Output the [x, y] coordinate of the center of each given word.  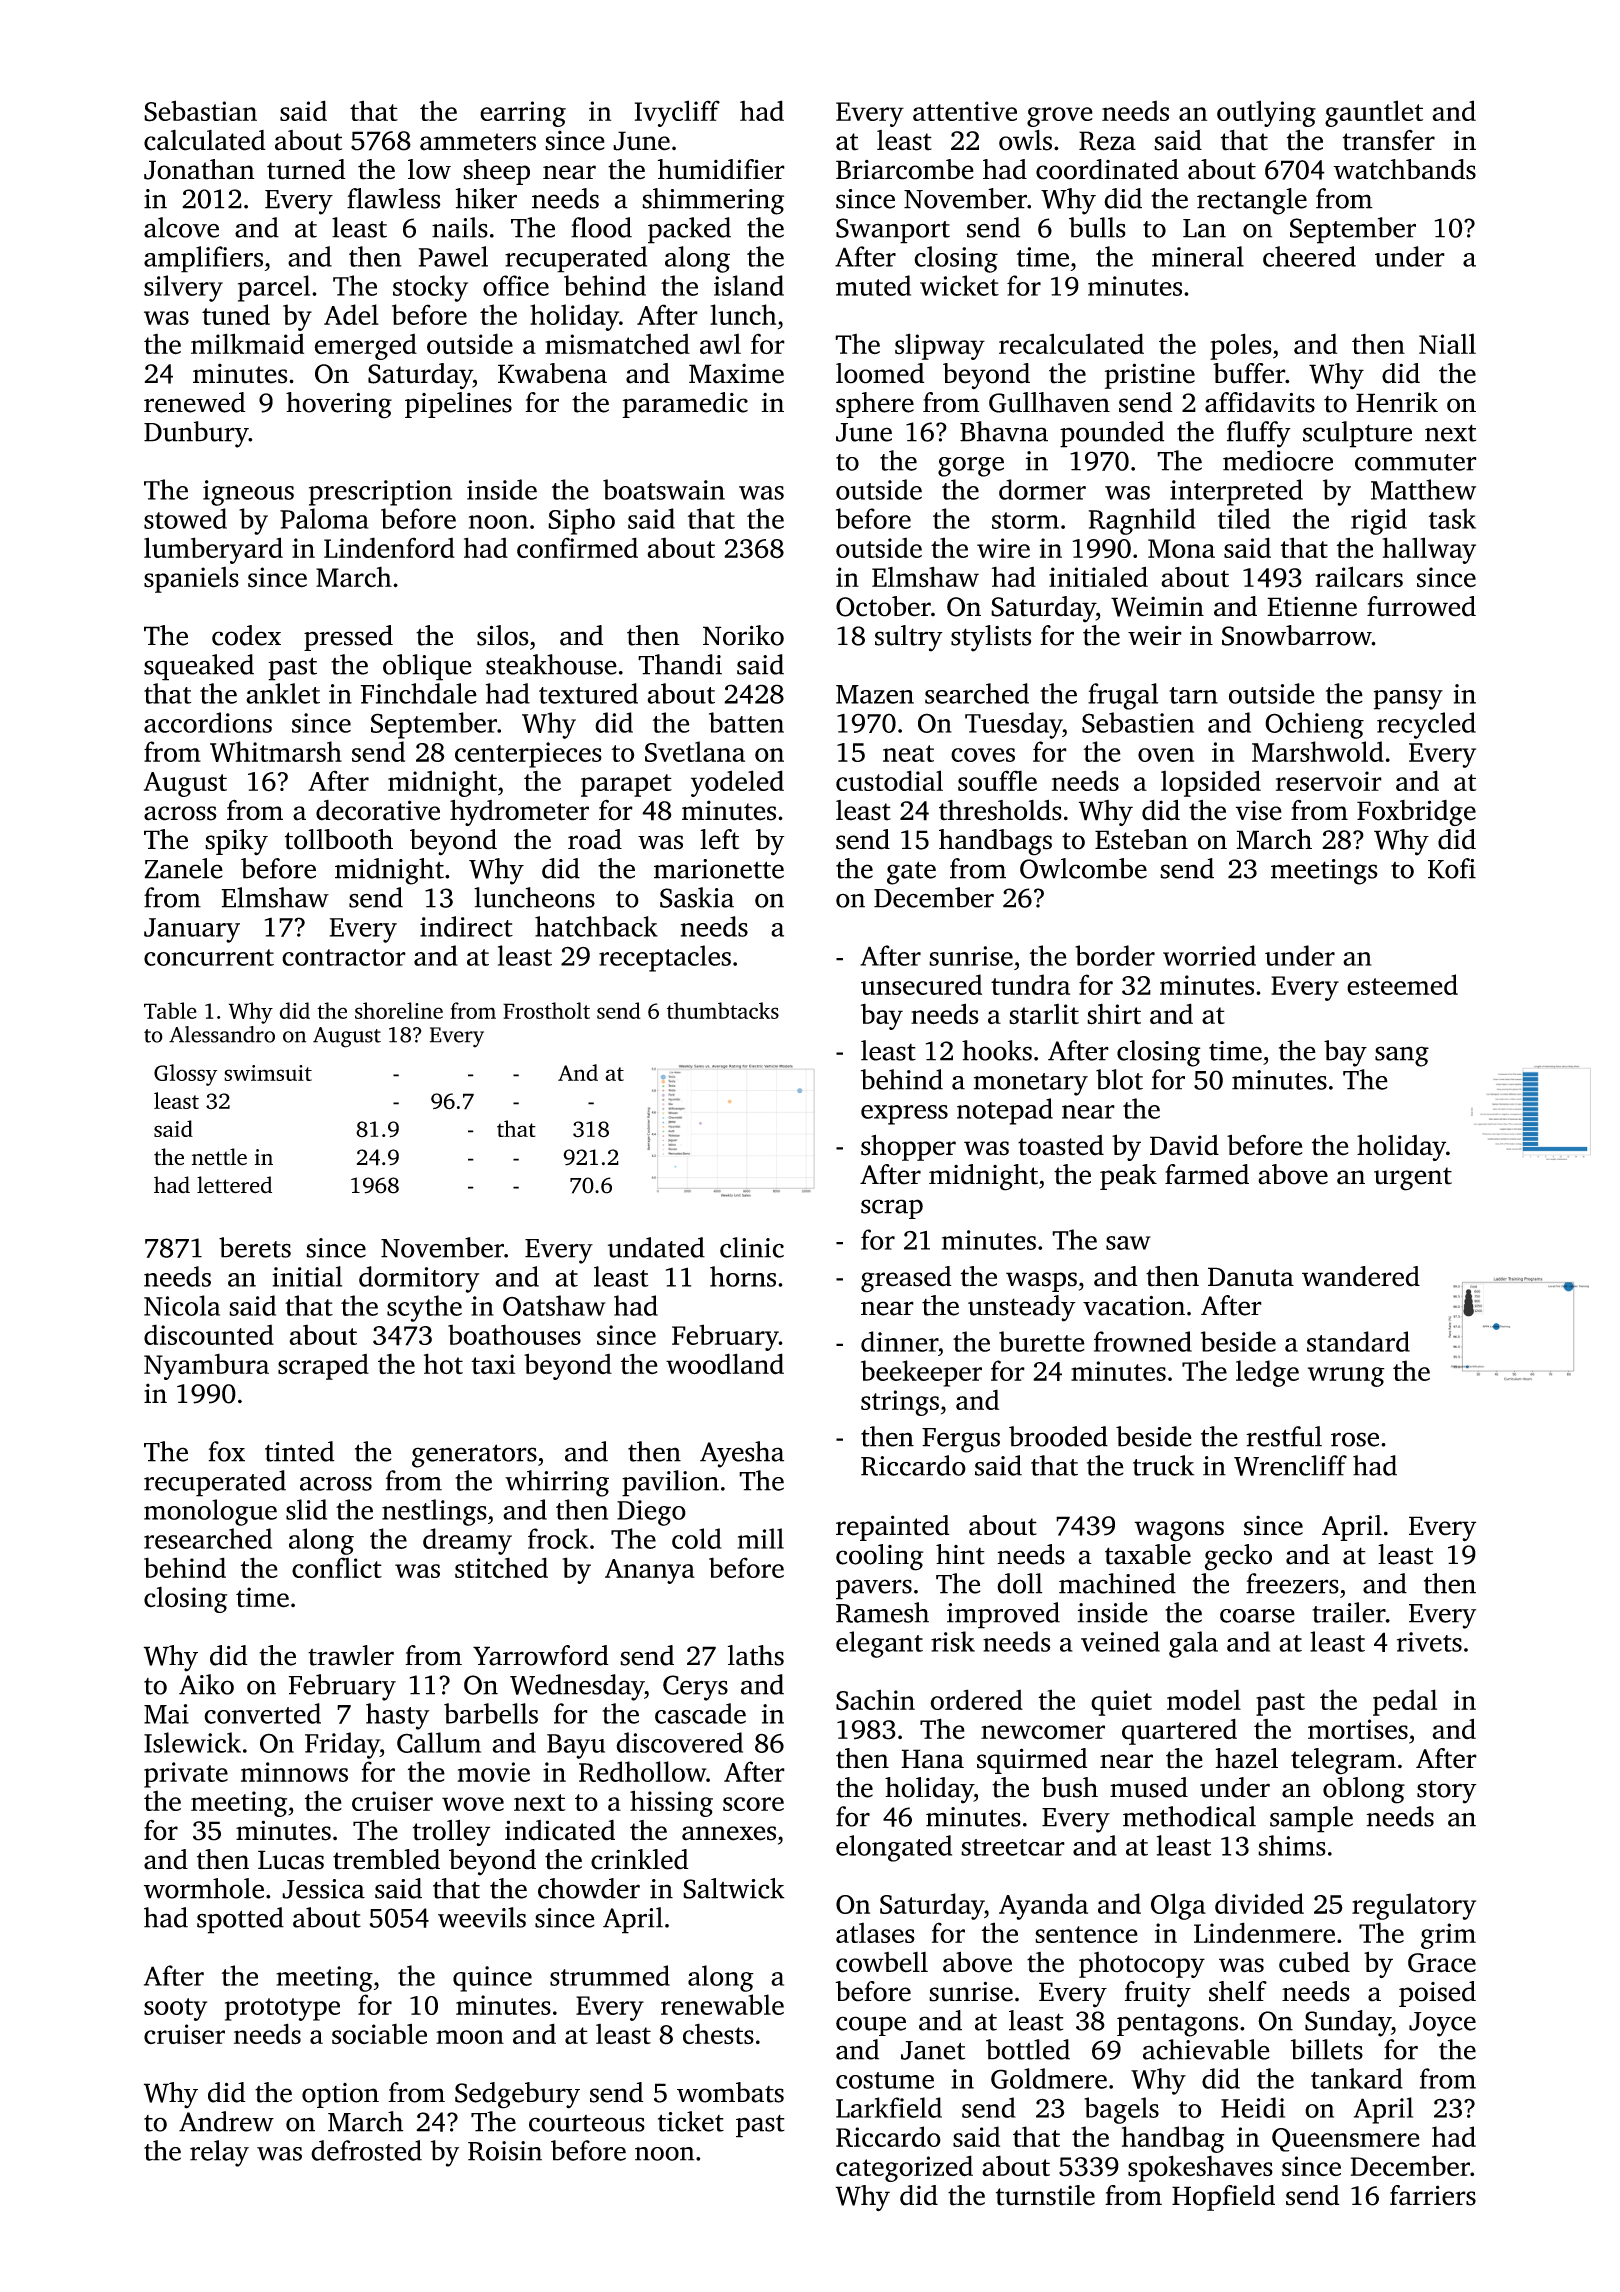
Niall [1447, 343]
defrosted [366, 2150]
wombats [730, 2092]
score [753, 1804]
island [749, 285]
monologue [210, 1512]
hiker [486, 198]
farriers [1433, 2195]
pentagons [1177, 2025]
